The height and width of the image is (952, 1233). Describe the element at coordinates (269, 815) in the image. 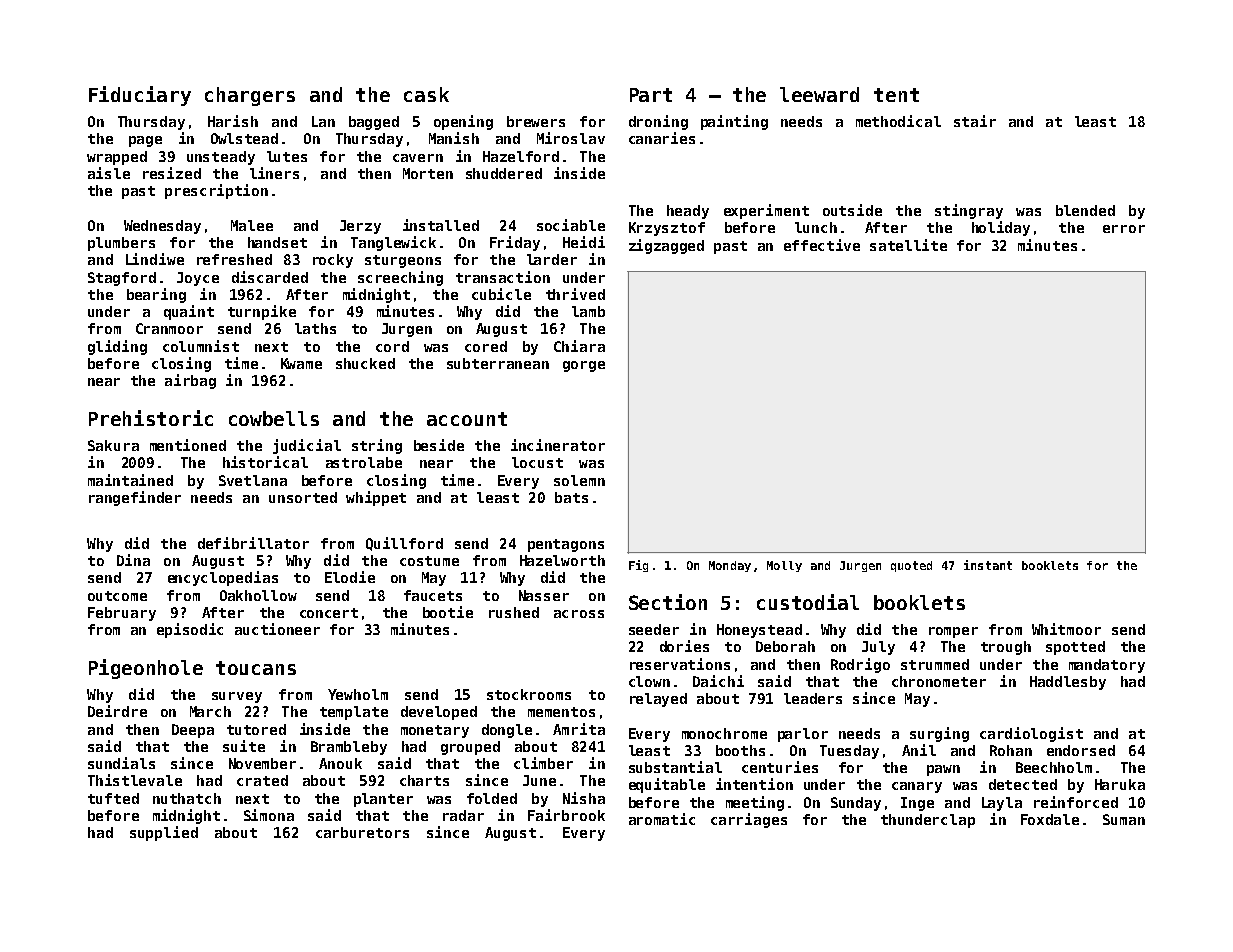

I see `Simona` at that location.
